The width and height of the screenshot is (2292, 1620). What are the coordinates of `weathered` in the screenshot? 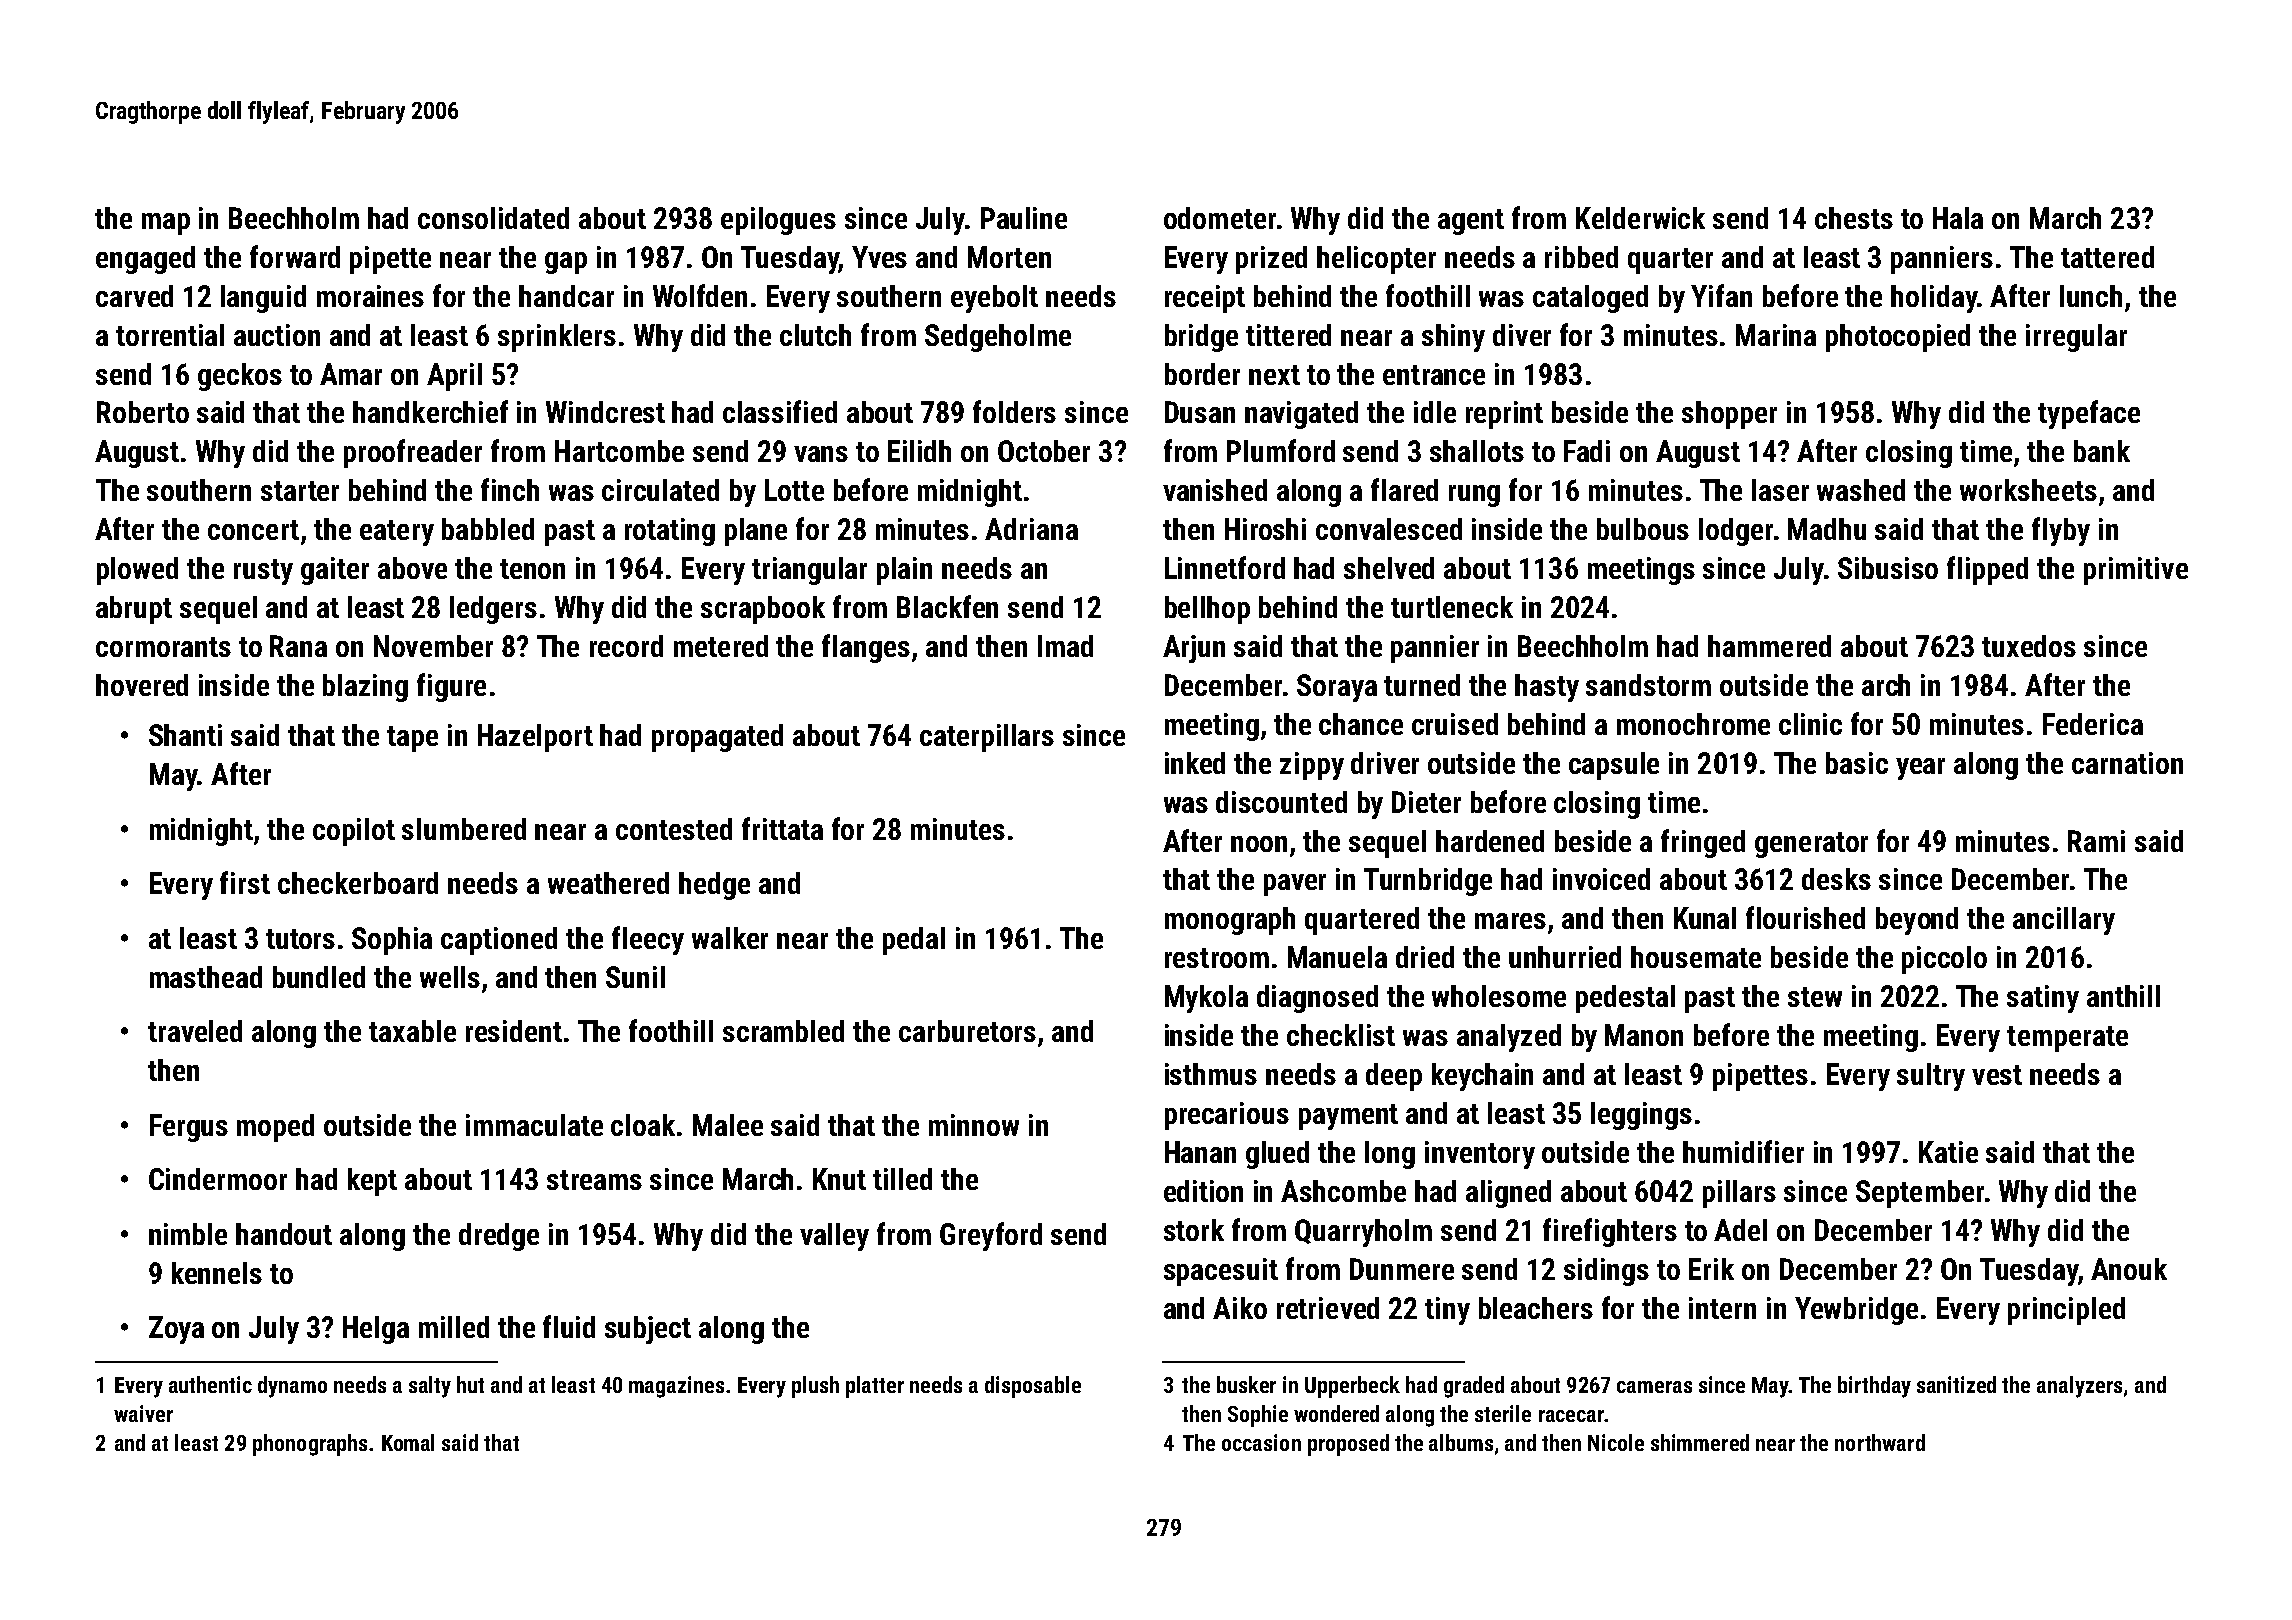 It's located at (608, 883).
